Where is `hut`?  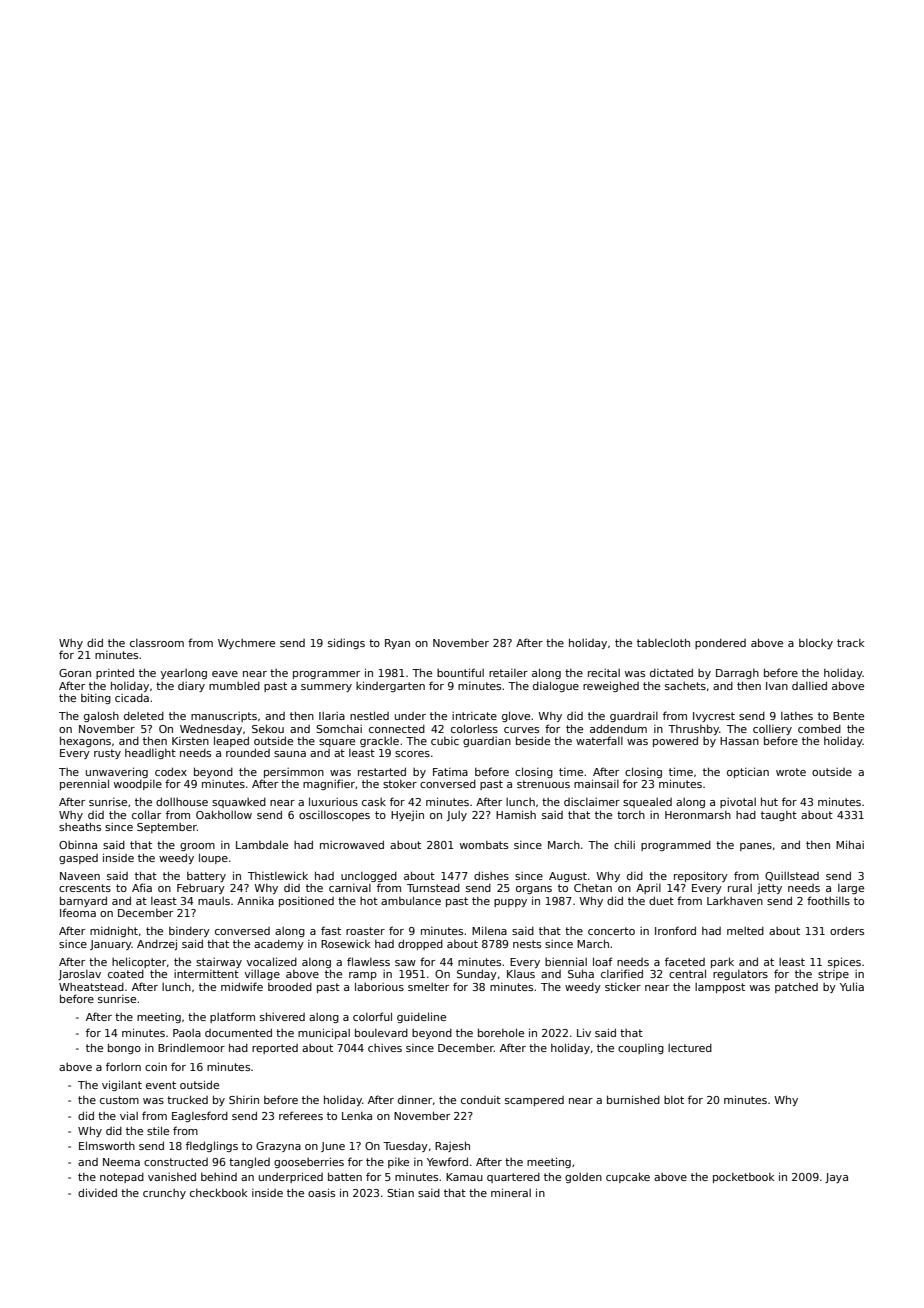
hut is located at coordinates (769, 801).
